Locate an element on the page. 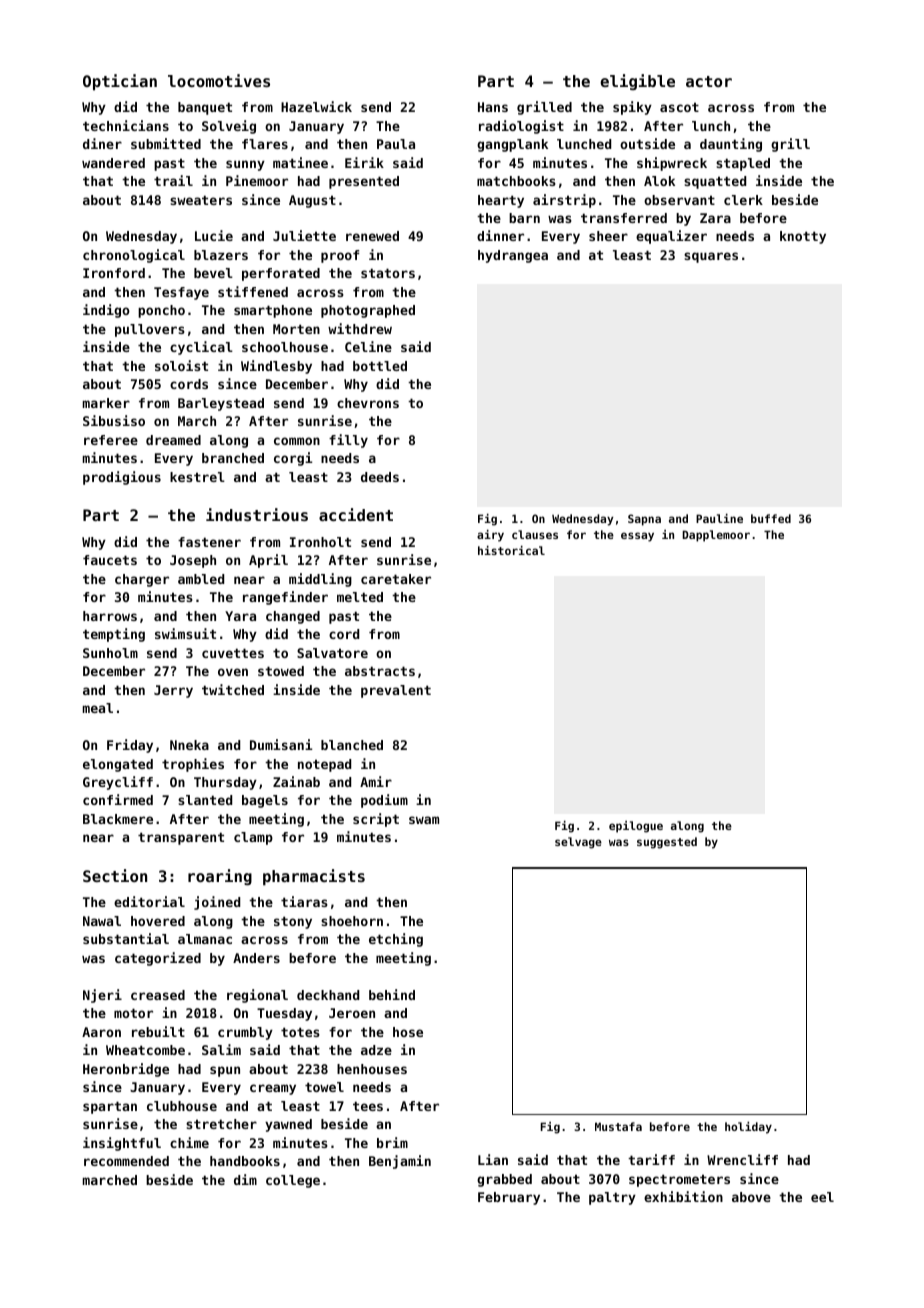 The image size is (924, 1308). hydrangea is located at coordinates (513, 256).
